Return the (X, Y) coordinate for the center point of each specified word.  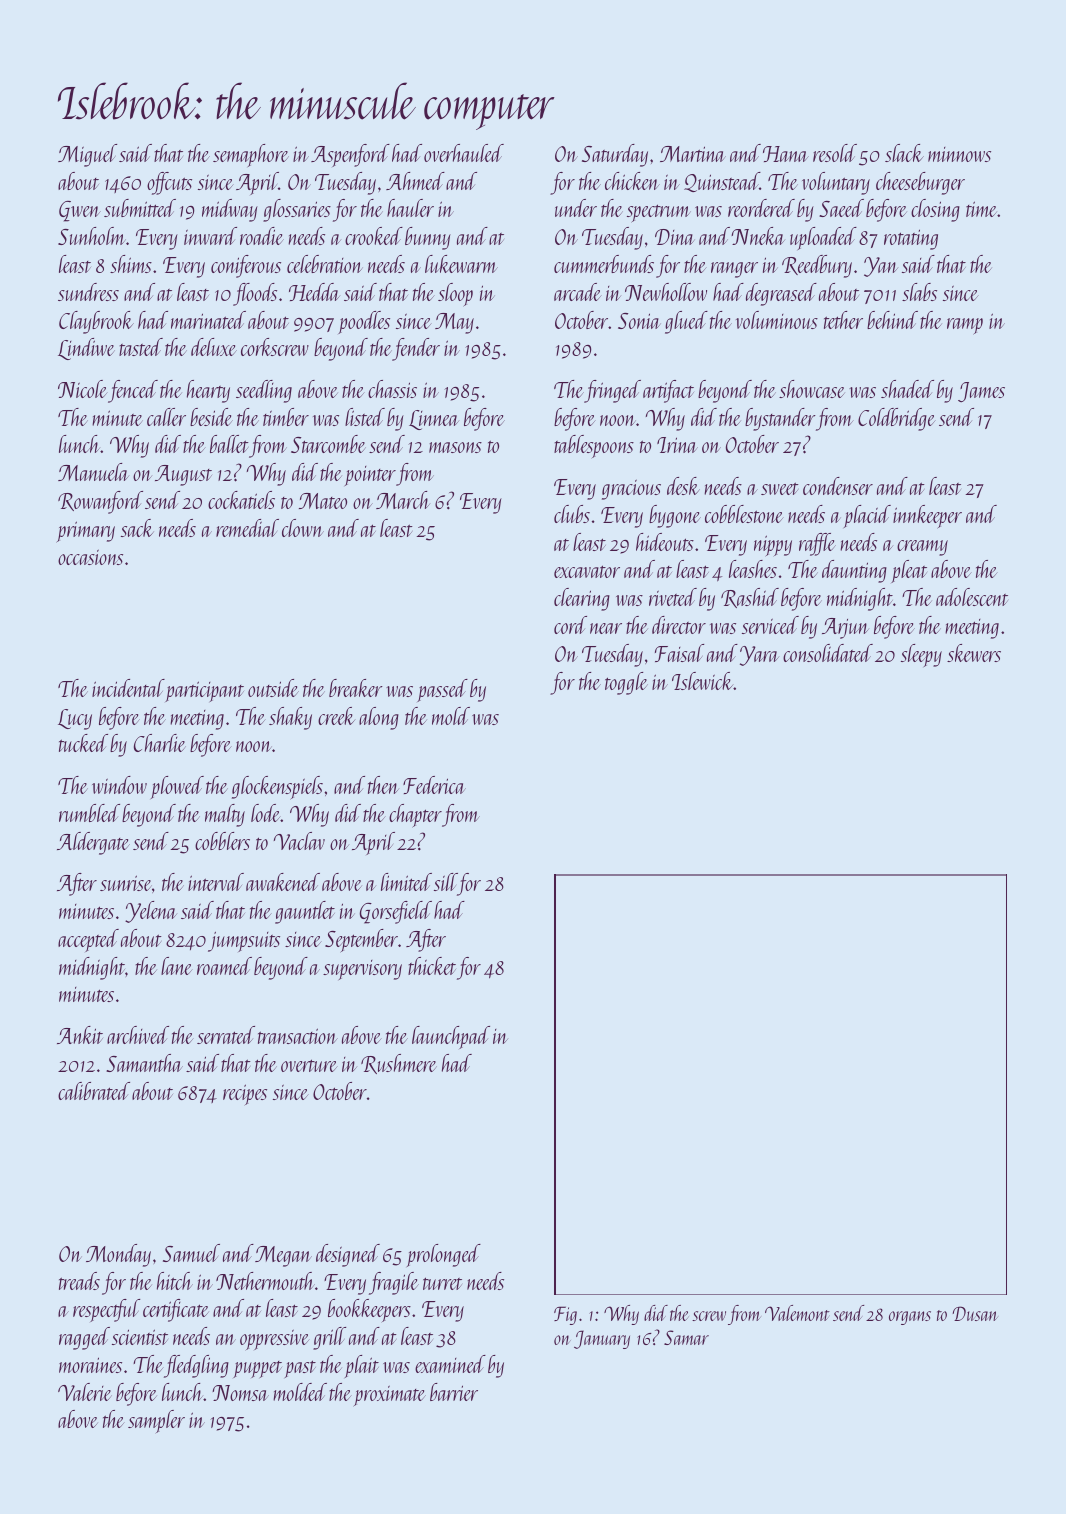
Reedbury (817, 266)
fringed (612, 391)
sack (137, 528)
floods (255, 294)
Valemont (797, 1313)
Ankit (80, 1035)
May (454, 323)
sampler (156, 1421)
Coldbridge (896, 419)
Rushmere (399, 1064)
